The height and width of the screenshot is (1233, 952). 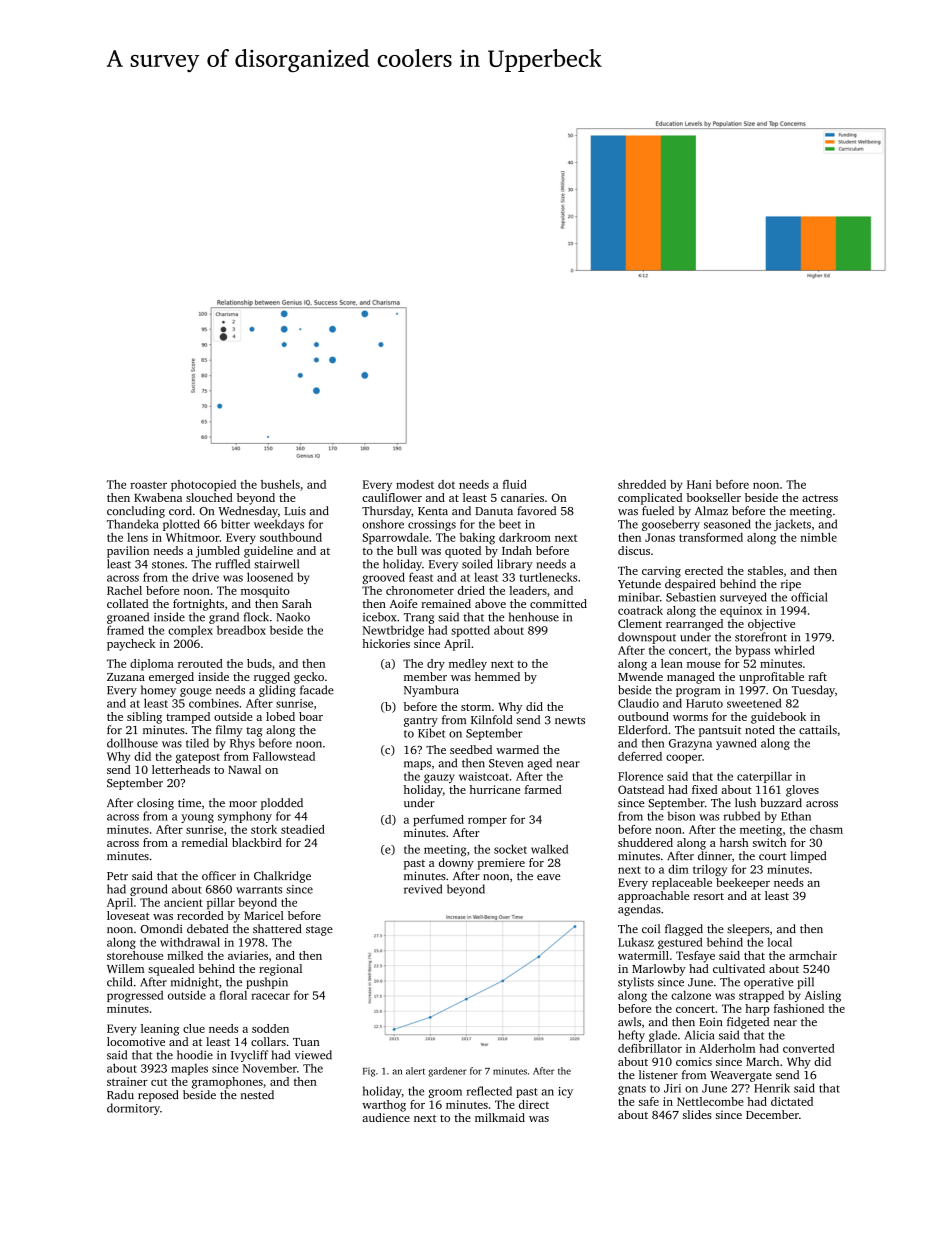 I want to click on dollhouse, so click(x=132, y=743).
